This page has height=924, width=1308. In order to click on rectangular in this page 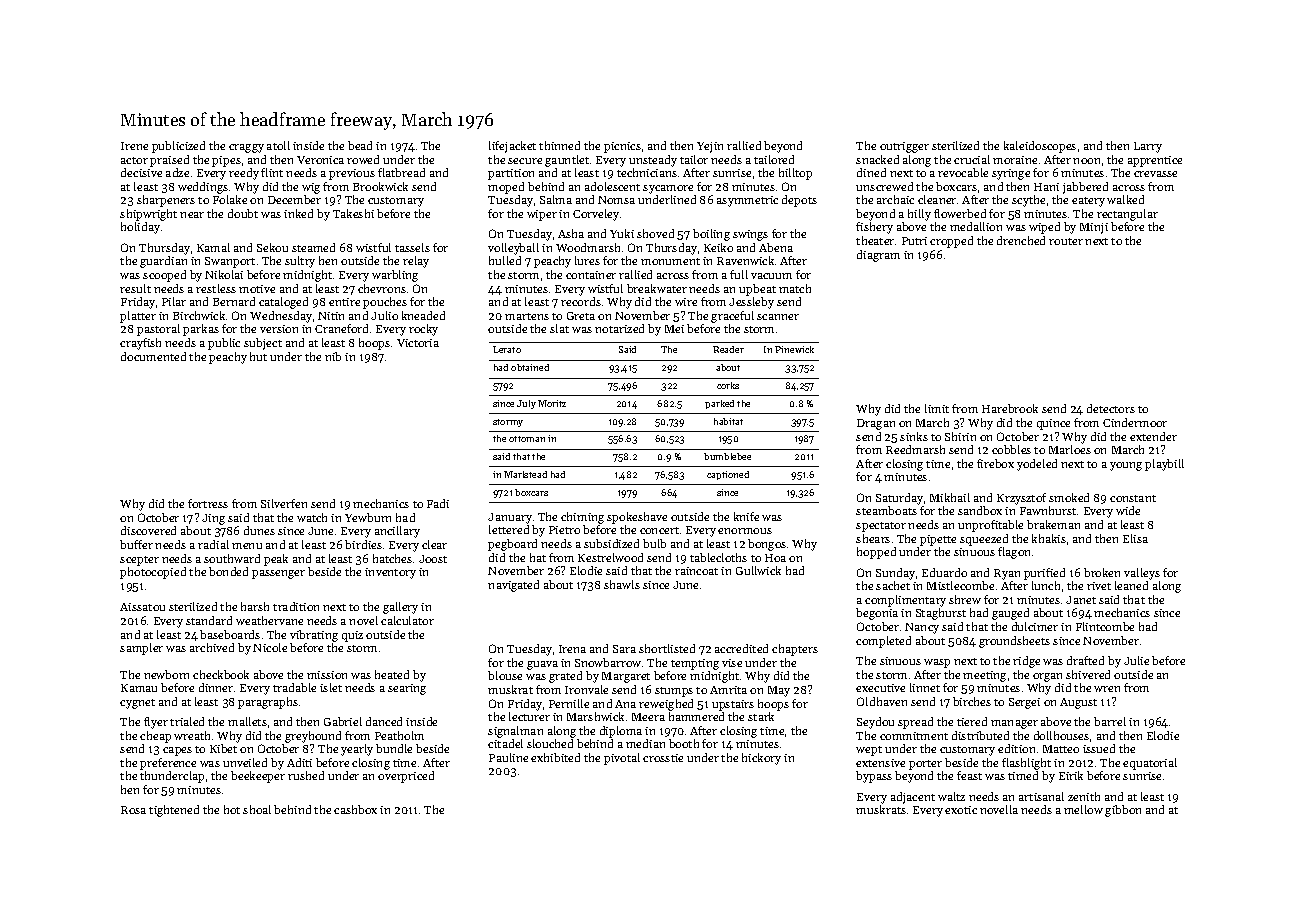, I will do `click(1127, 215)`.
